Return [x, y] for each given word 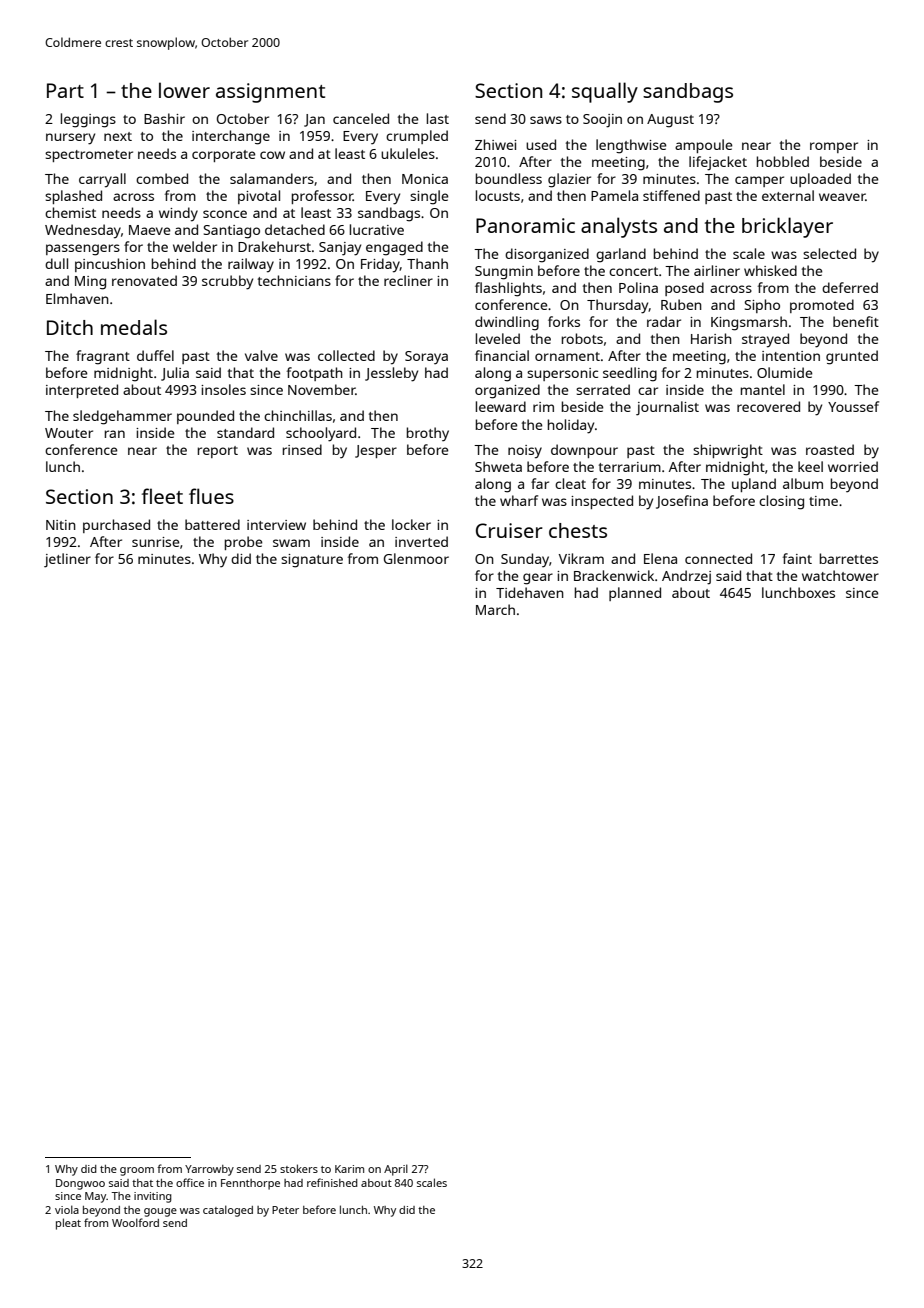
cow [272, 155]
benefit [856, 321]
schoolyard [321, 434]
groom [137, 1171]
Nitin [61, 525]
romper [834, 147]
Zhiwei [495, 144]
